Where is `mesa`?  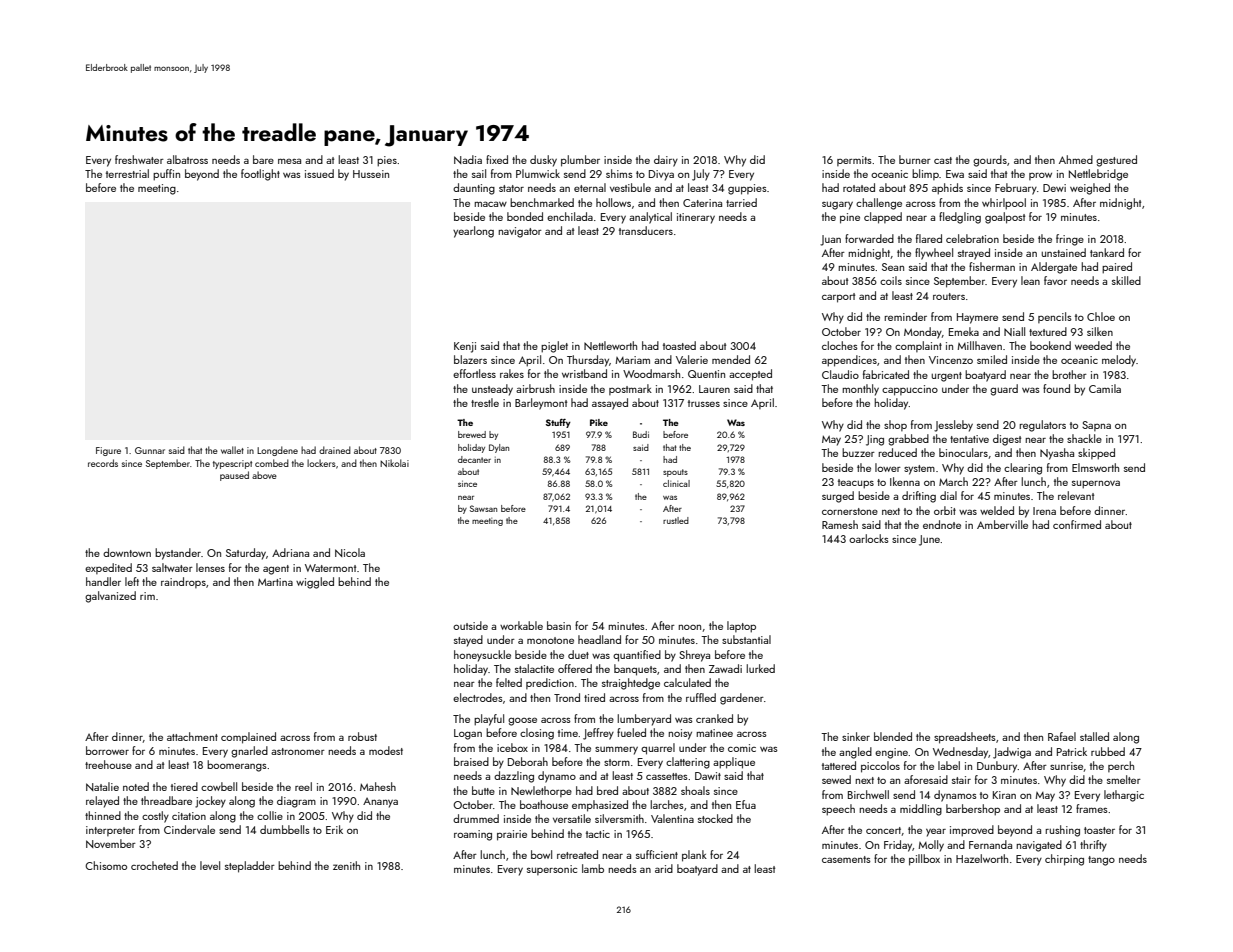
mesa is located at coordinates (289, 161).
